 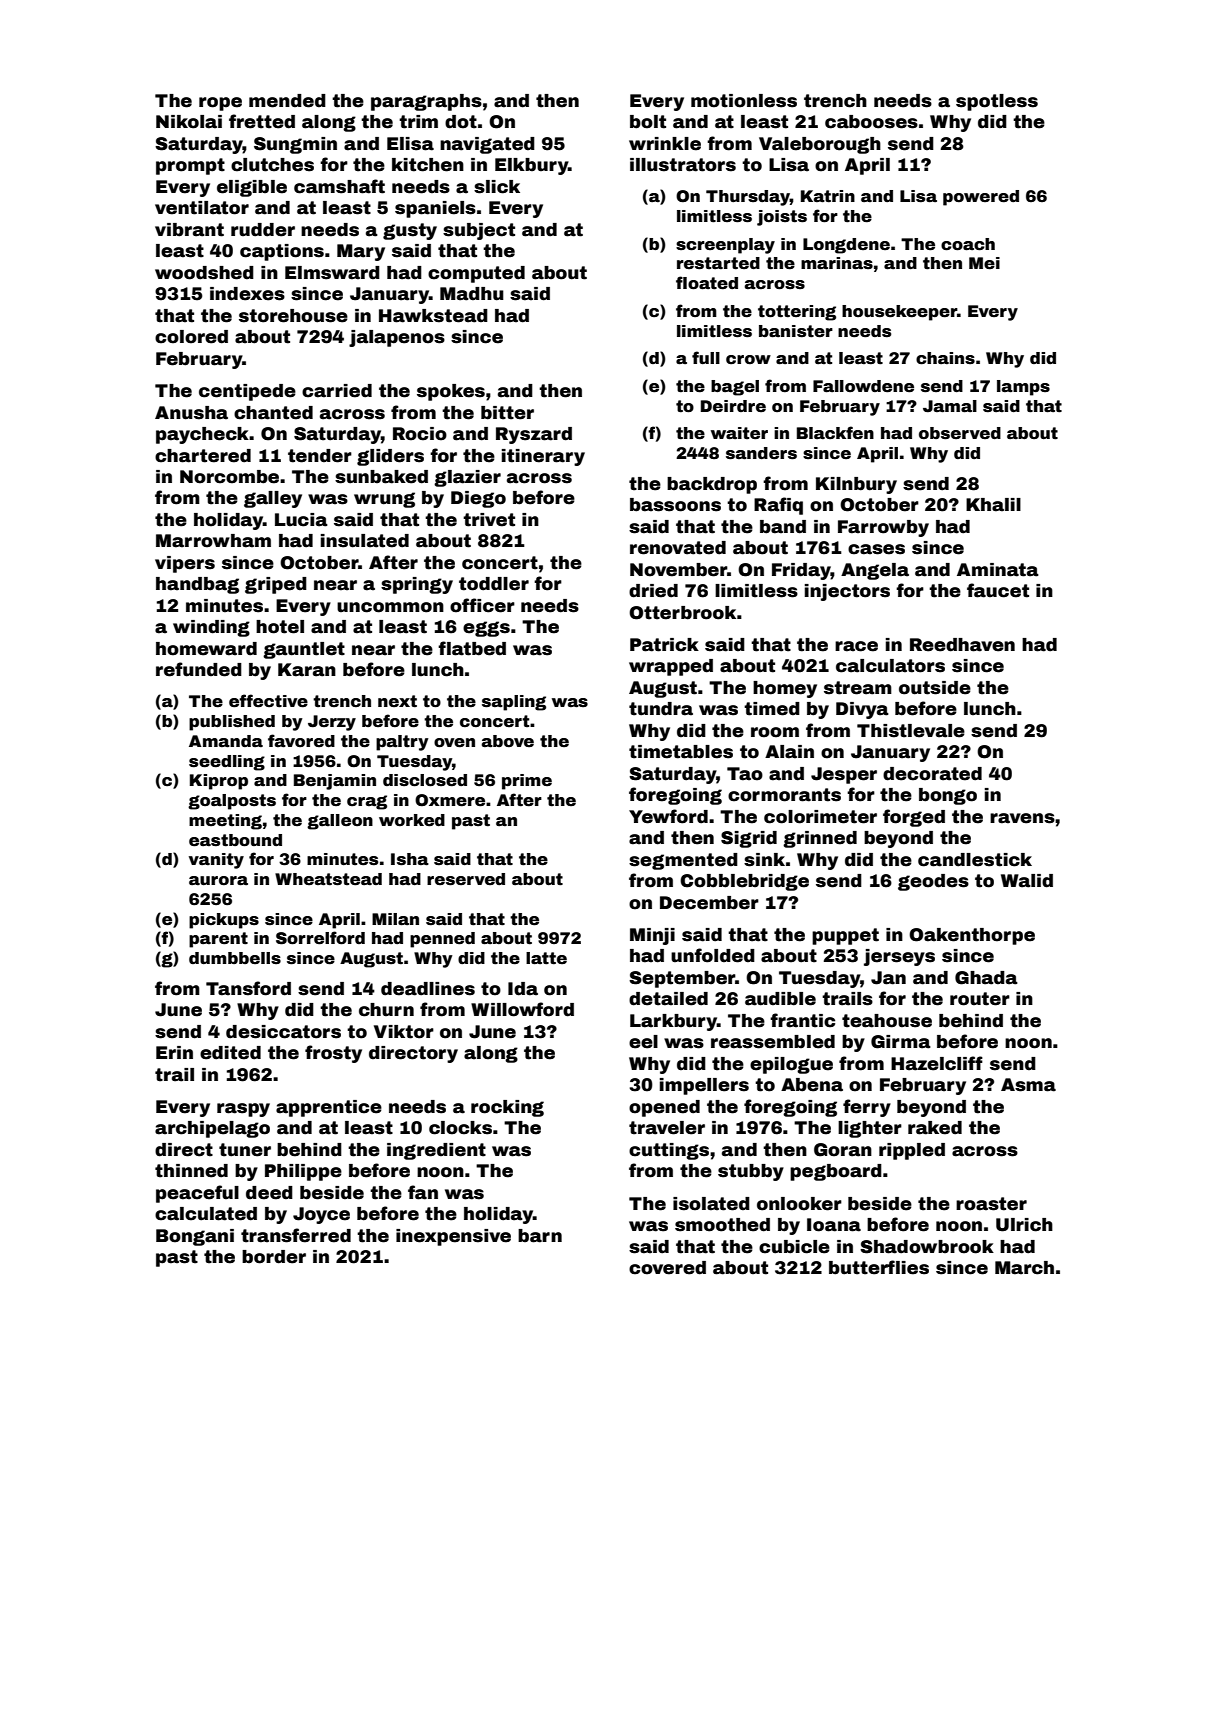 I want to click on Bongani, so click(x=195, y=1237).
